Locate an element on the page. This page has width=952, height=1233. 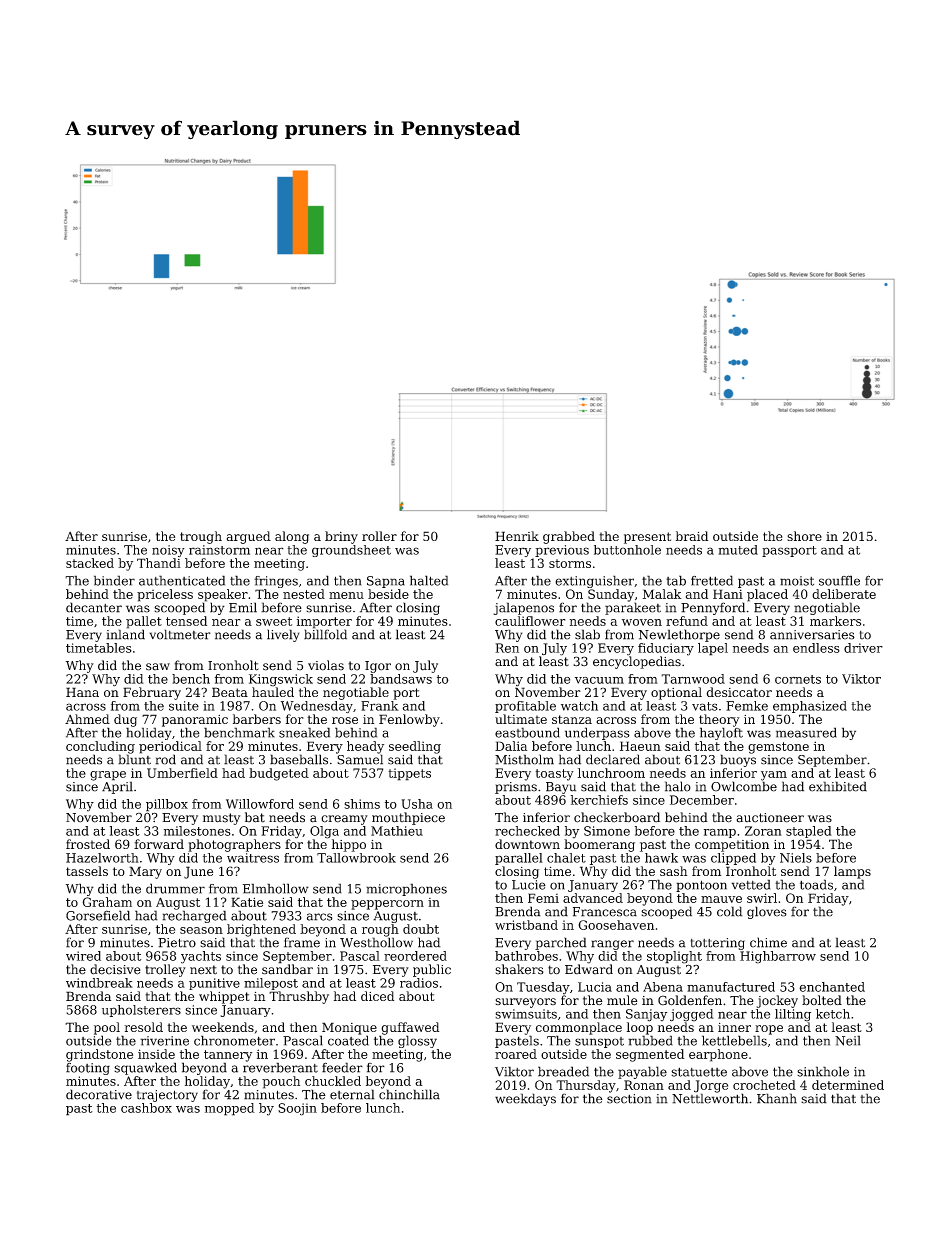
Hani is located at coordinates (728, 594).
